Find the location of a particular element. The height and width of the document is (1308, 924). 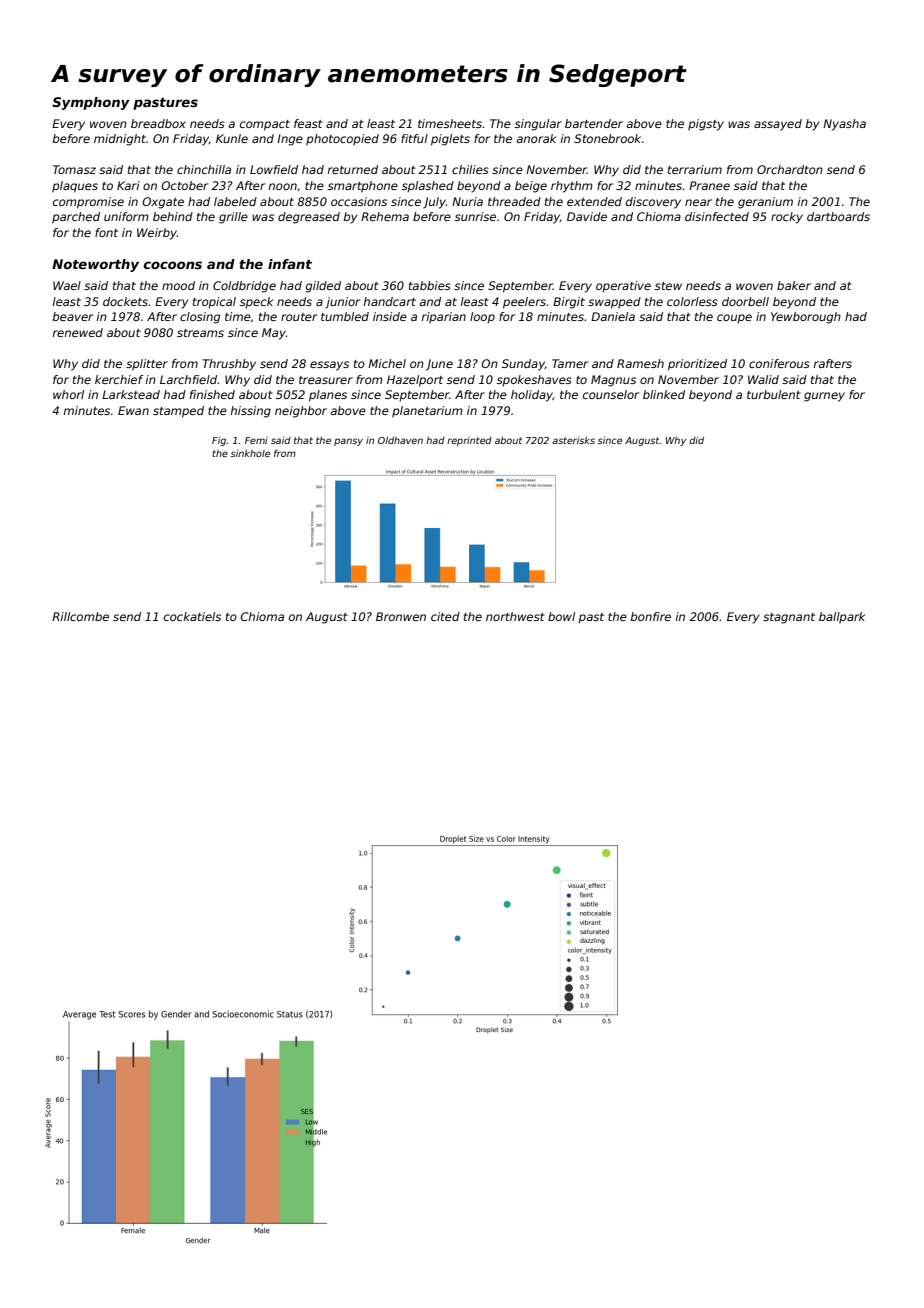

whorl is located at coordinates (68, 394).
